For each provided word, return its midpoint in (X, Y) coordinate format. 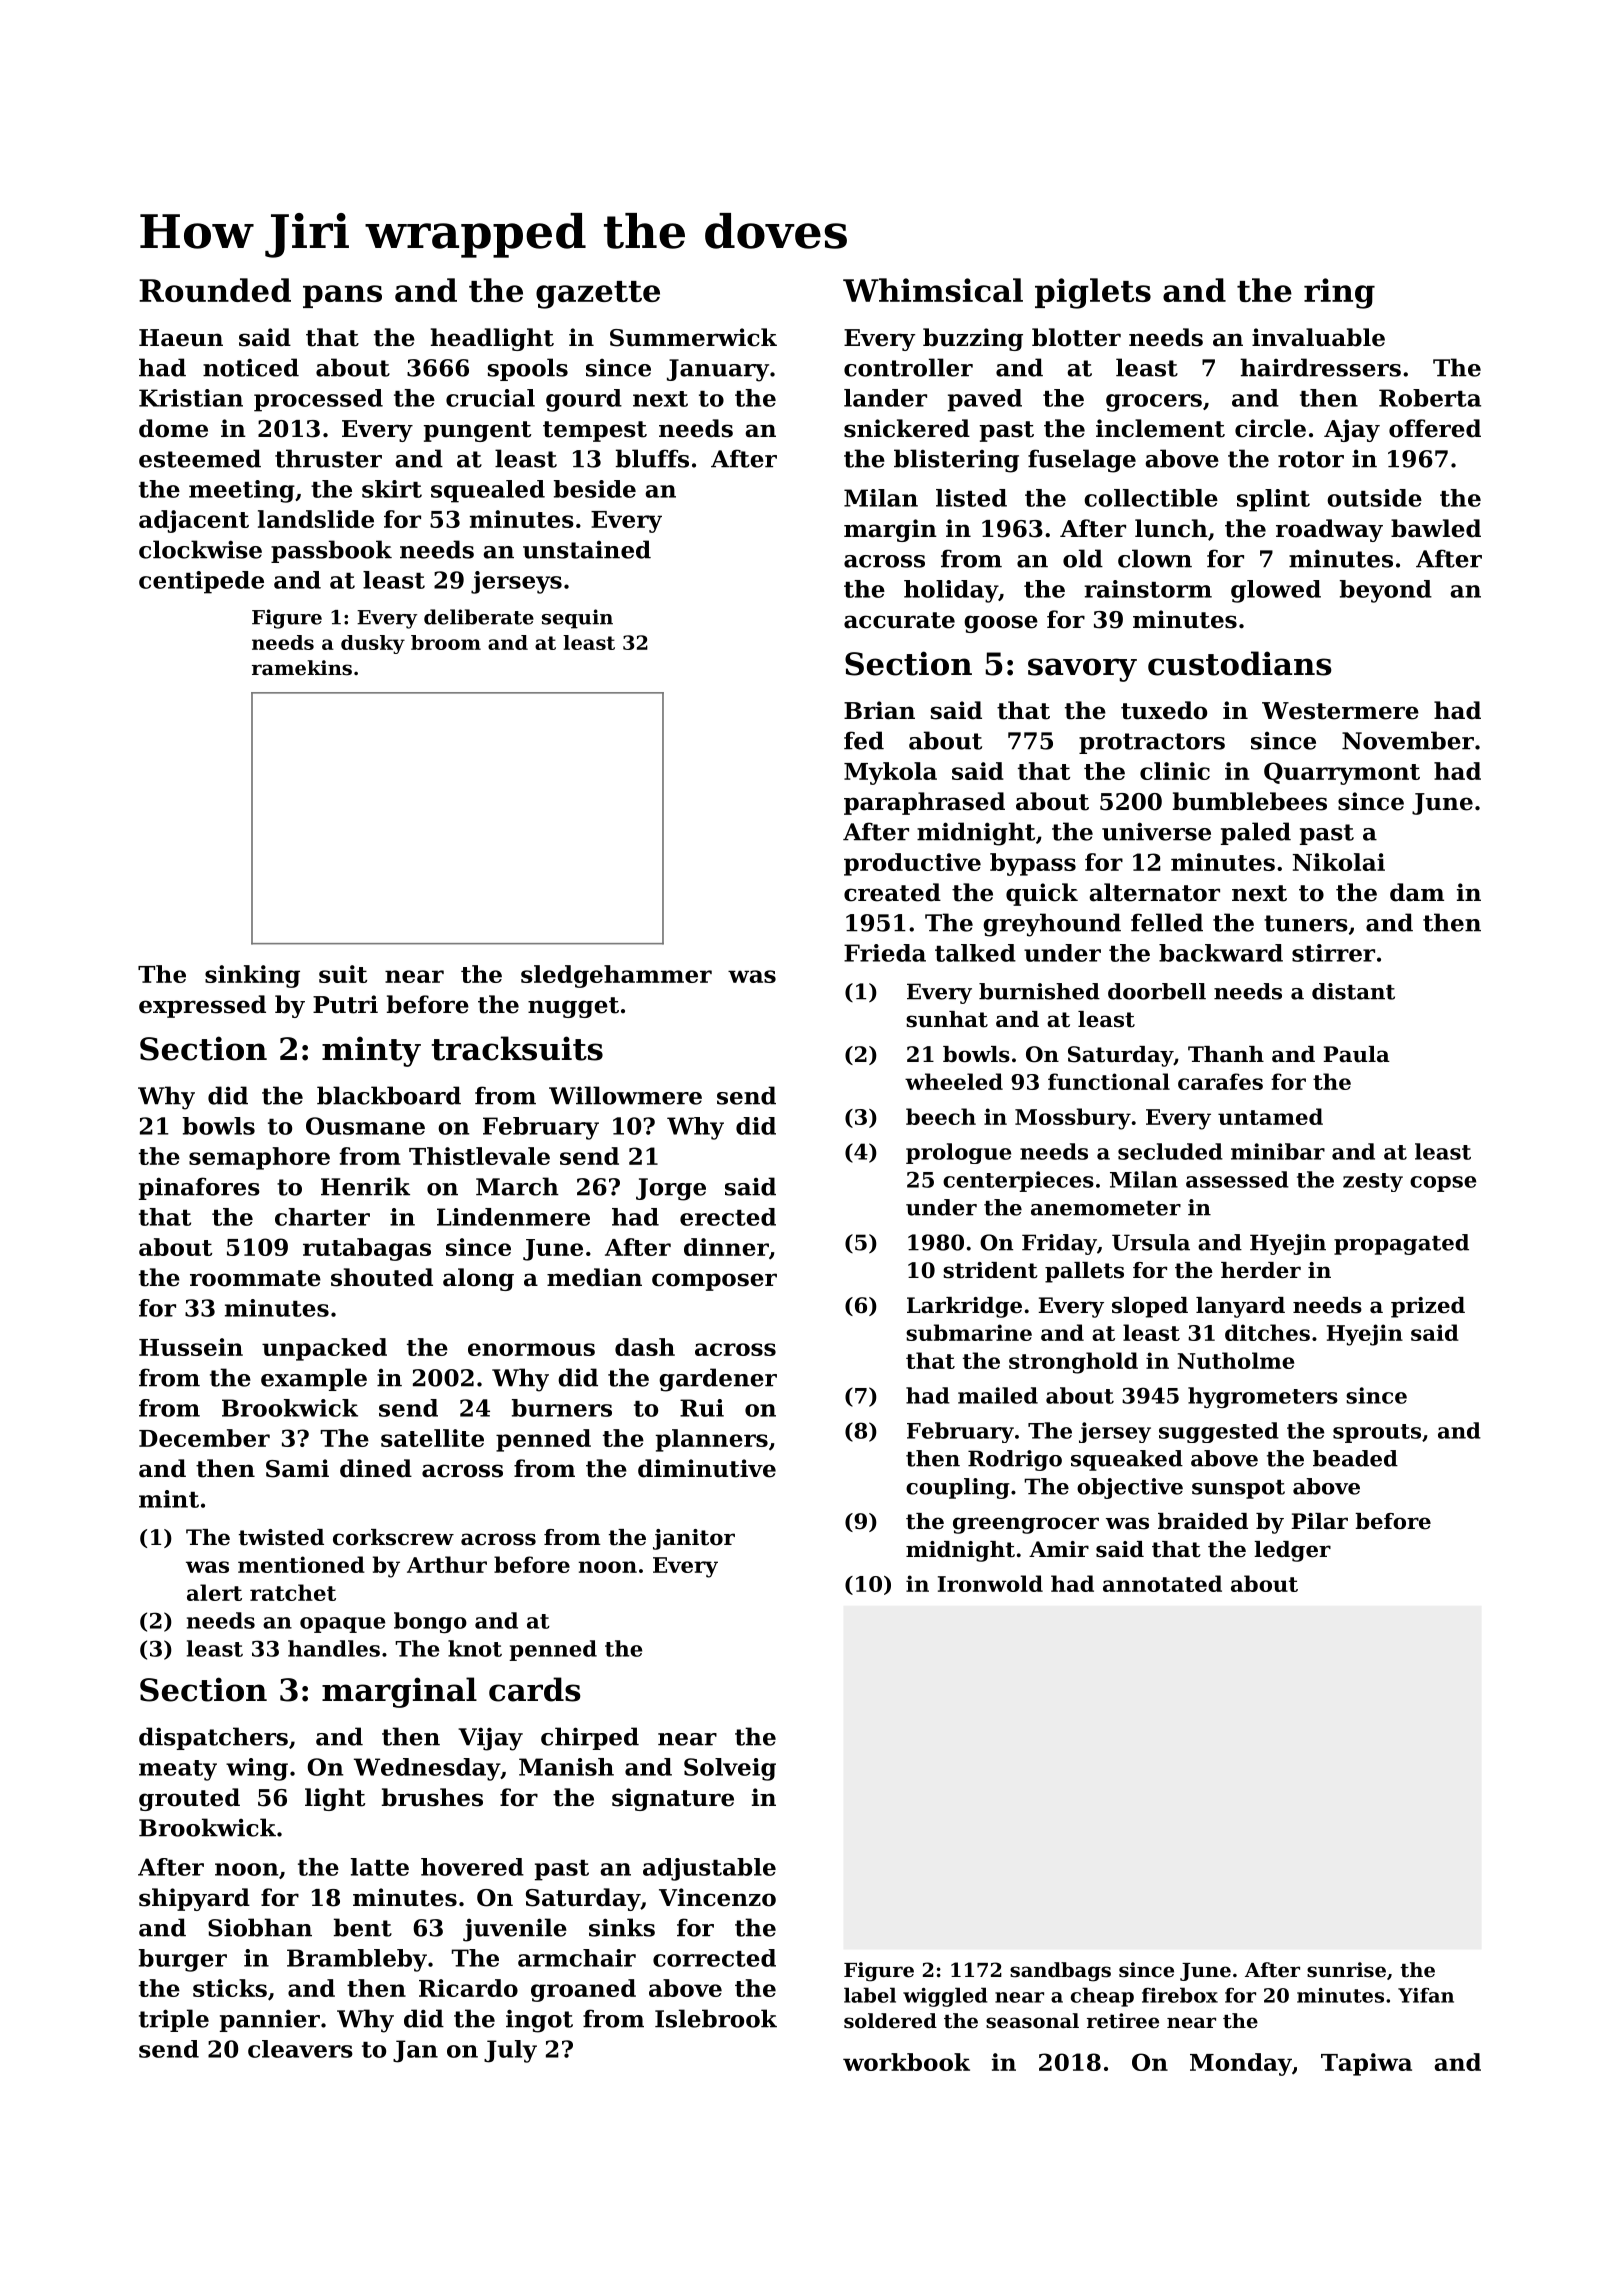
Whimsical (933, 290)
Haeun (181, 338)
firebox (1180, 1995)
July (510, 2051)
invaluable (1318, 337)
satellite (432, 1438)
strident (990, 1270)
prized (1428, 1307)
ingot (539, 2021)
